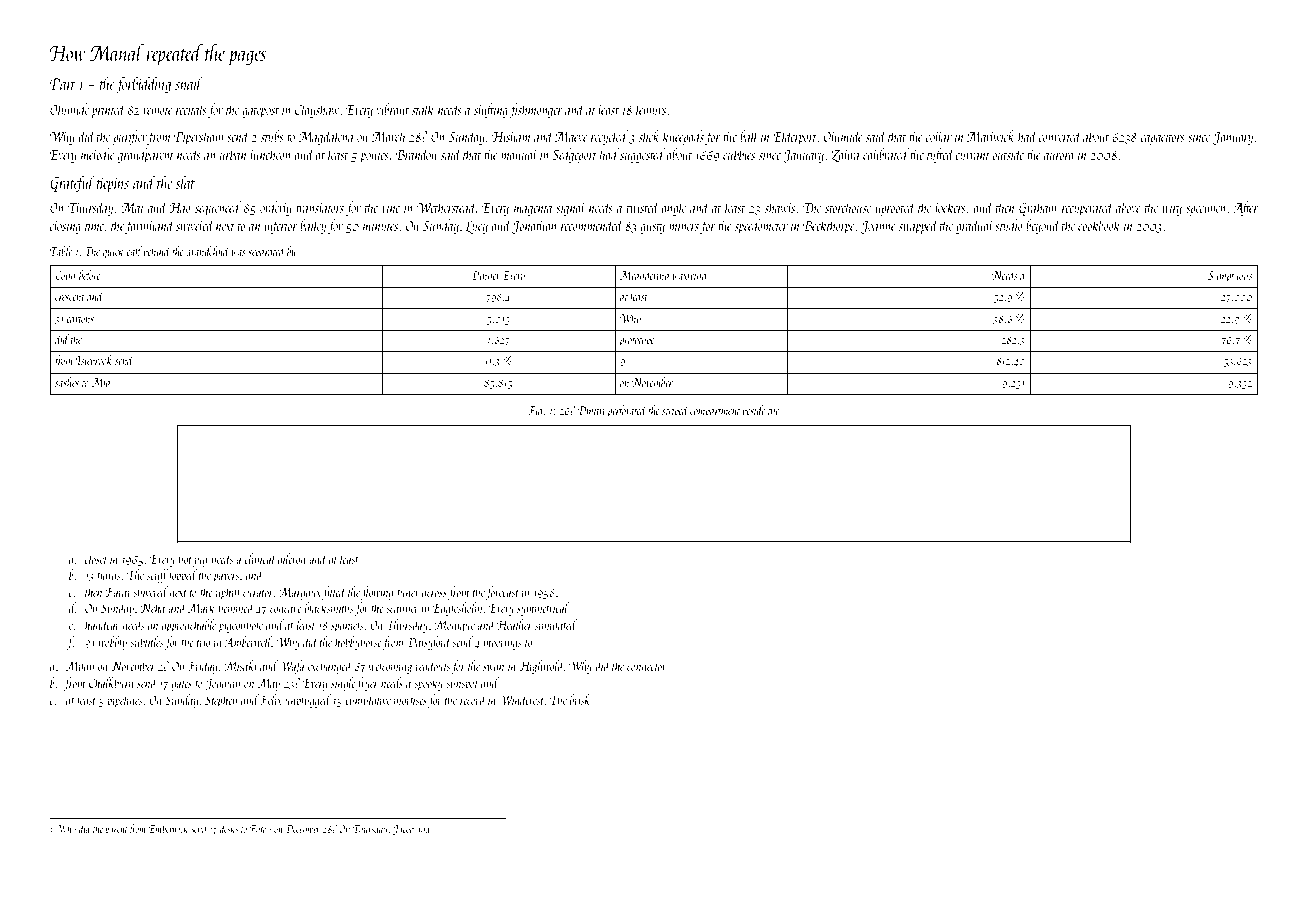  Describe the element at coordinates (651, 109) in the image. I see `lemurs` at that location.
